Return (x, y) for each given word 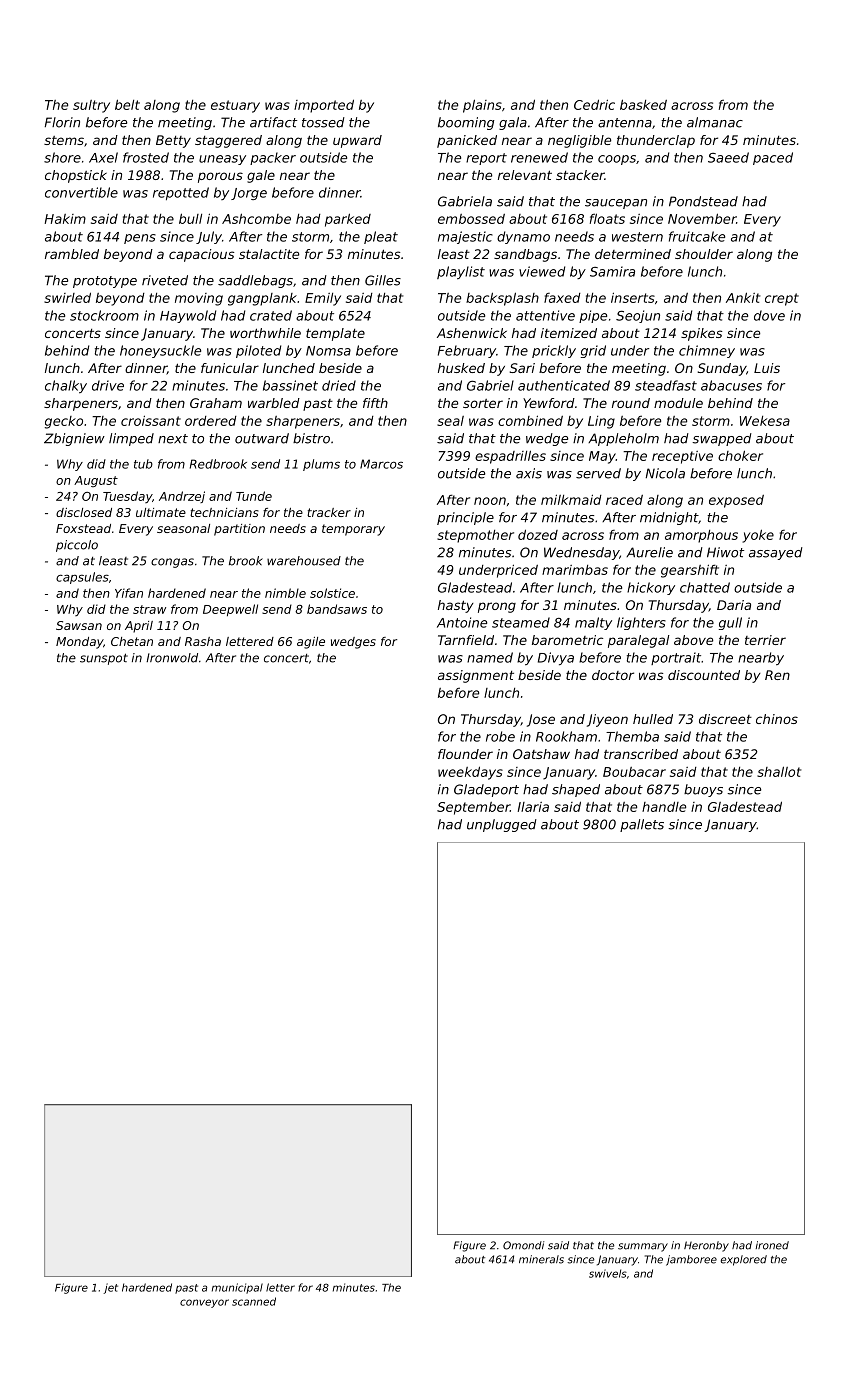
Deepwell (230, 610)
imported (324, 106)
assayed (776, 553)
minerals (541, 1259)
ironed (772, 1245)
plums (321, 465)
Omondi (523, 1245)
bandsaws (337, 609)
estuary (235, 106)
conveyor (204, 1303)
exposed (736, 501)
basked (643, 104)
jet (110, 1288)
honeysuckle (160, 351)
